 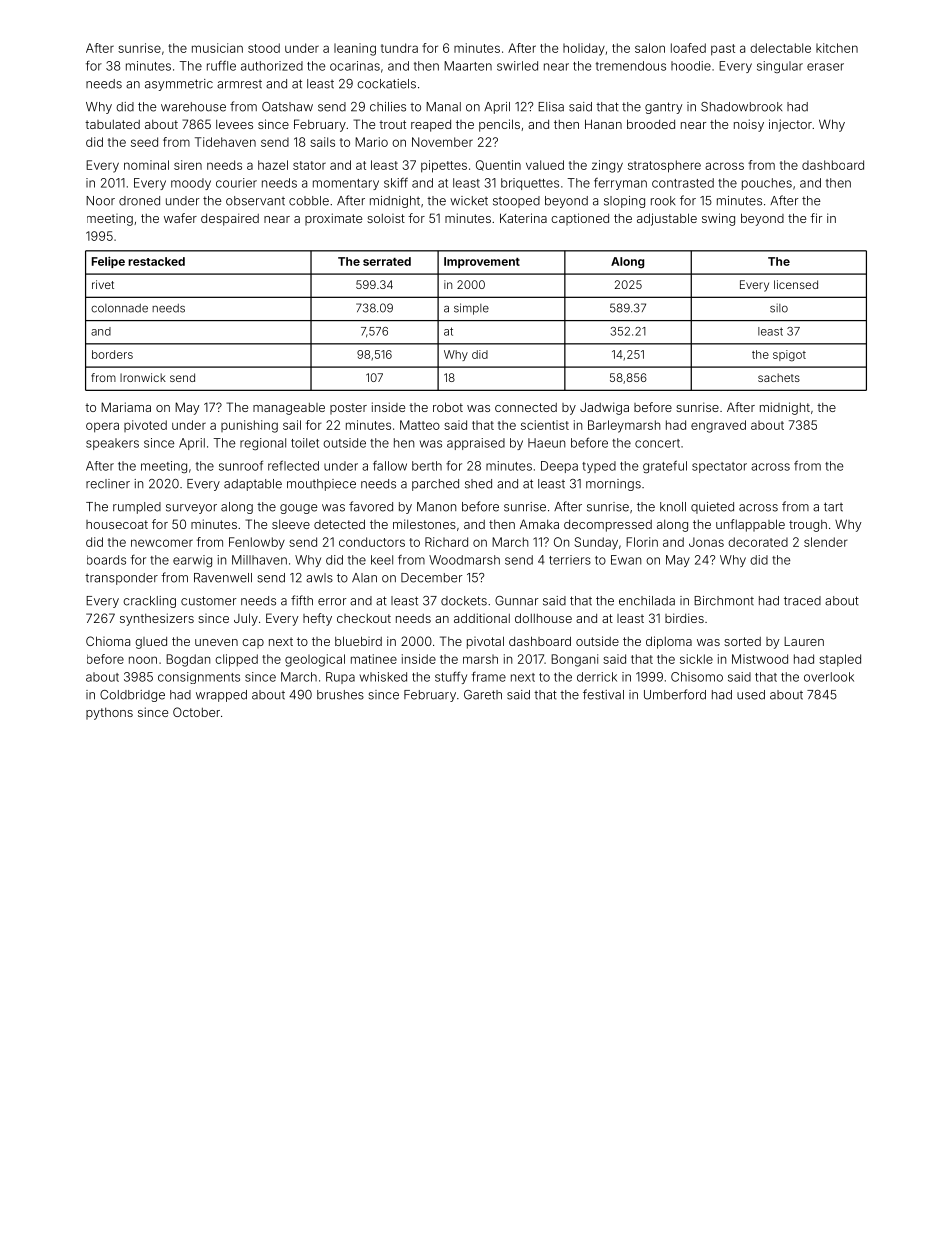 I want to click on sunroof, so click(x=241, y=465).
